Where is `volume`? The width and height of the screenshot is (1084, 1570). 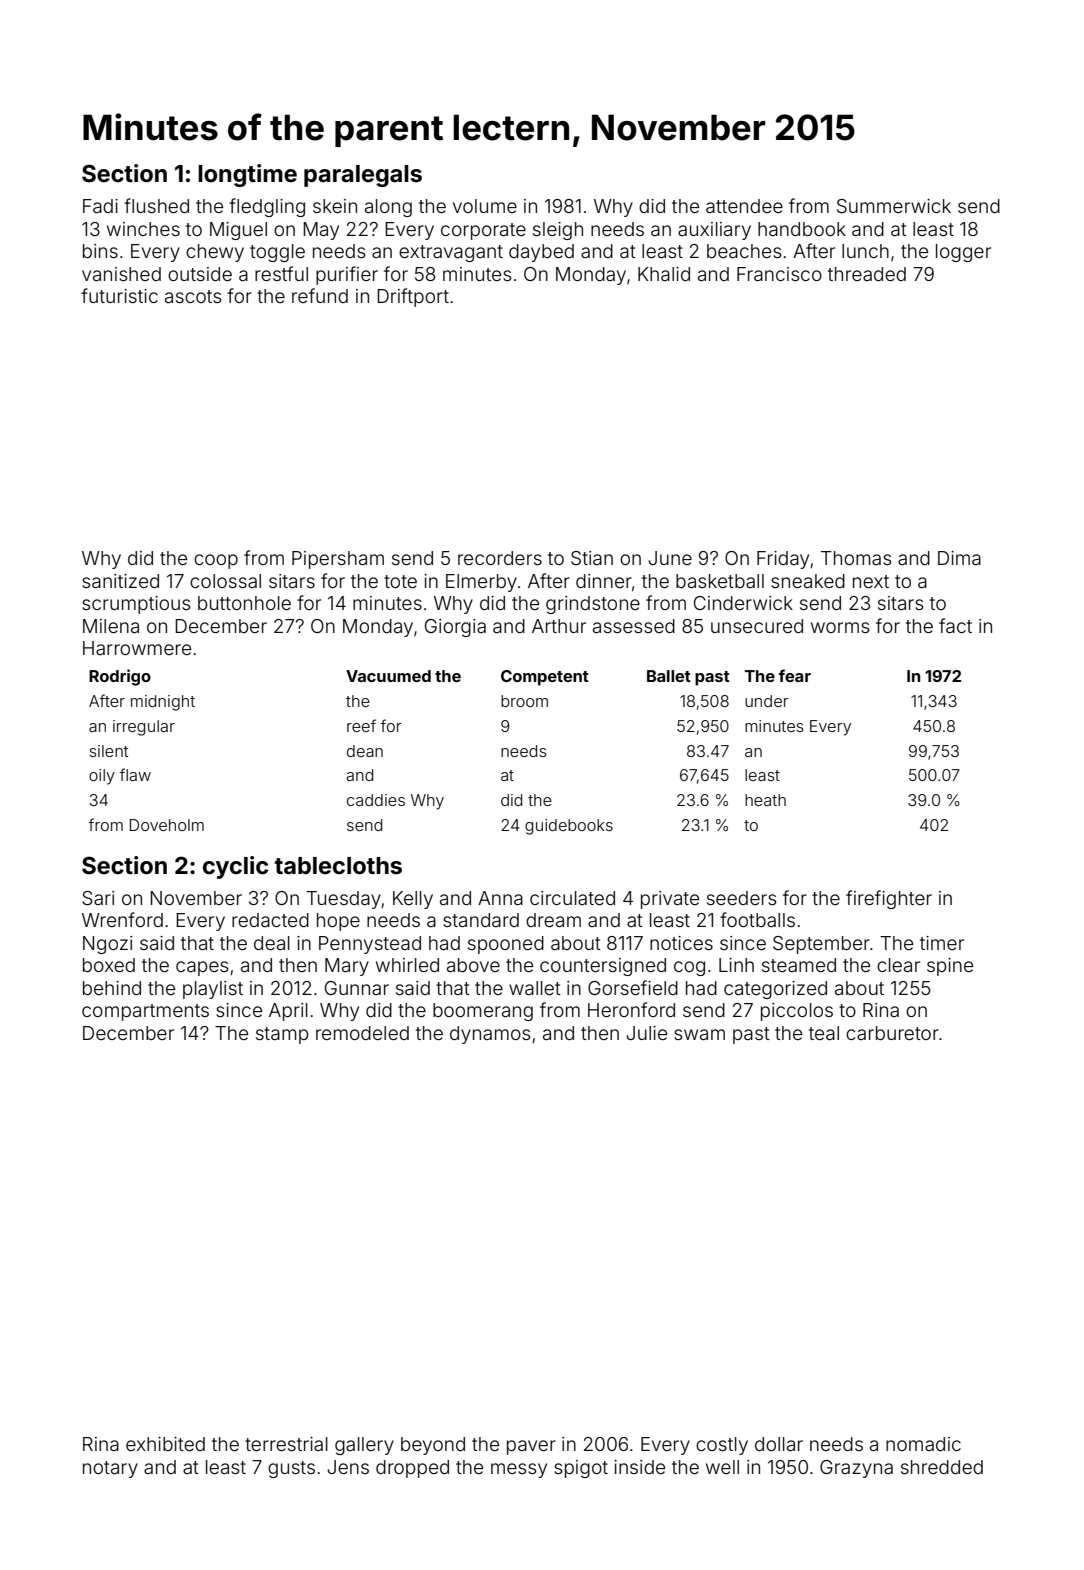
volume is located at coordinates (485, 206).
